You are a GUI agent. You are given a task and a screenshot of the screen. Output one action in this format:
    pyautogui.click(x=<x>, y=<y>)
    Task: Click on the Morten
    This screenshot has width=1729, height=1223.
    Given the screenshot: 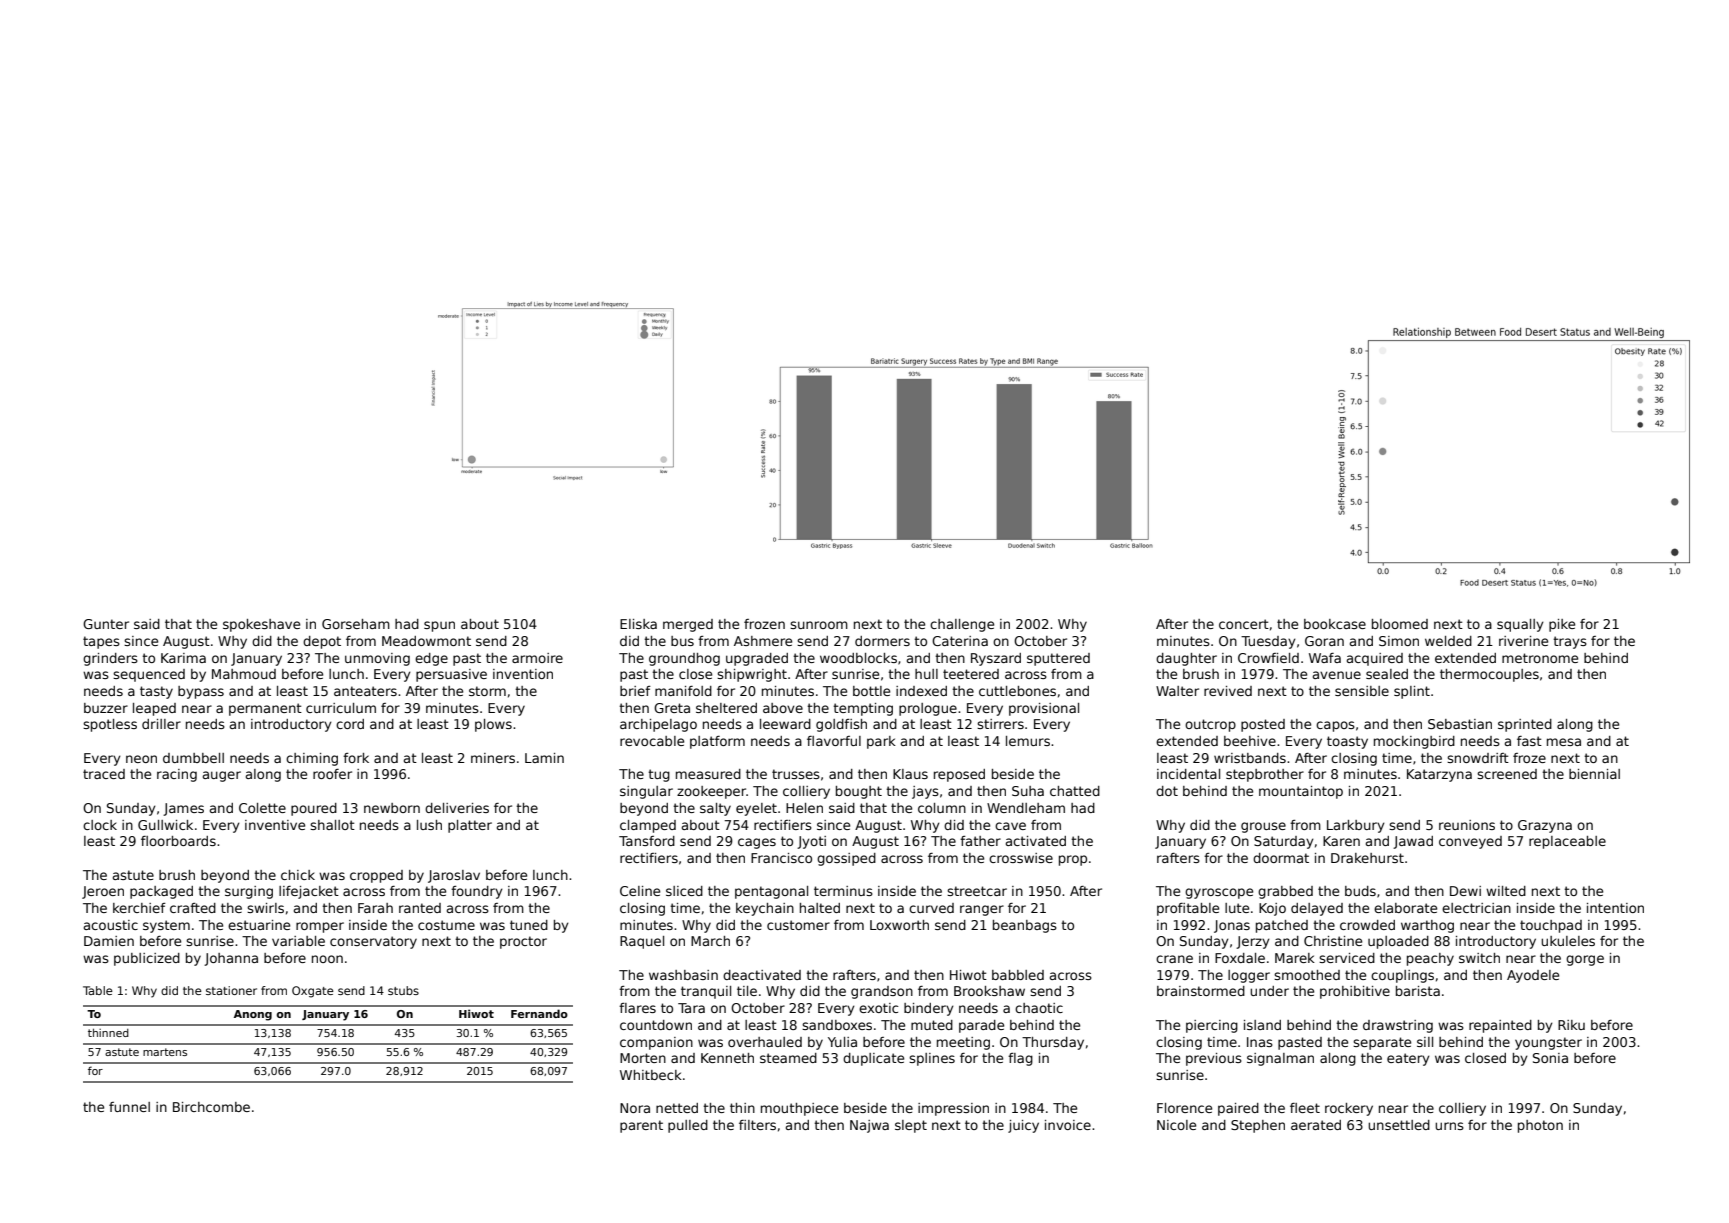 What is the action you would take?
    pyautogui.click(x=643, y=1058)
